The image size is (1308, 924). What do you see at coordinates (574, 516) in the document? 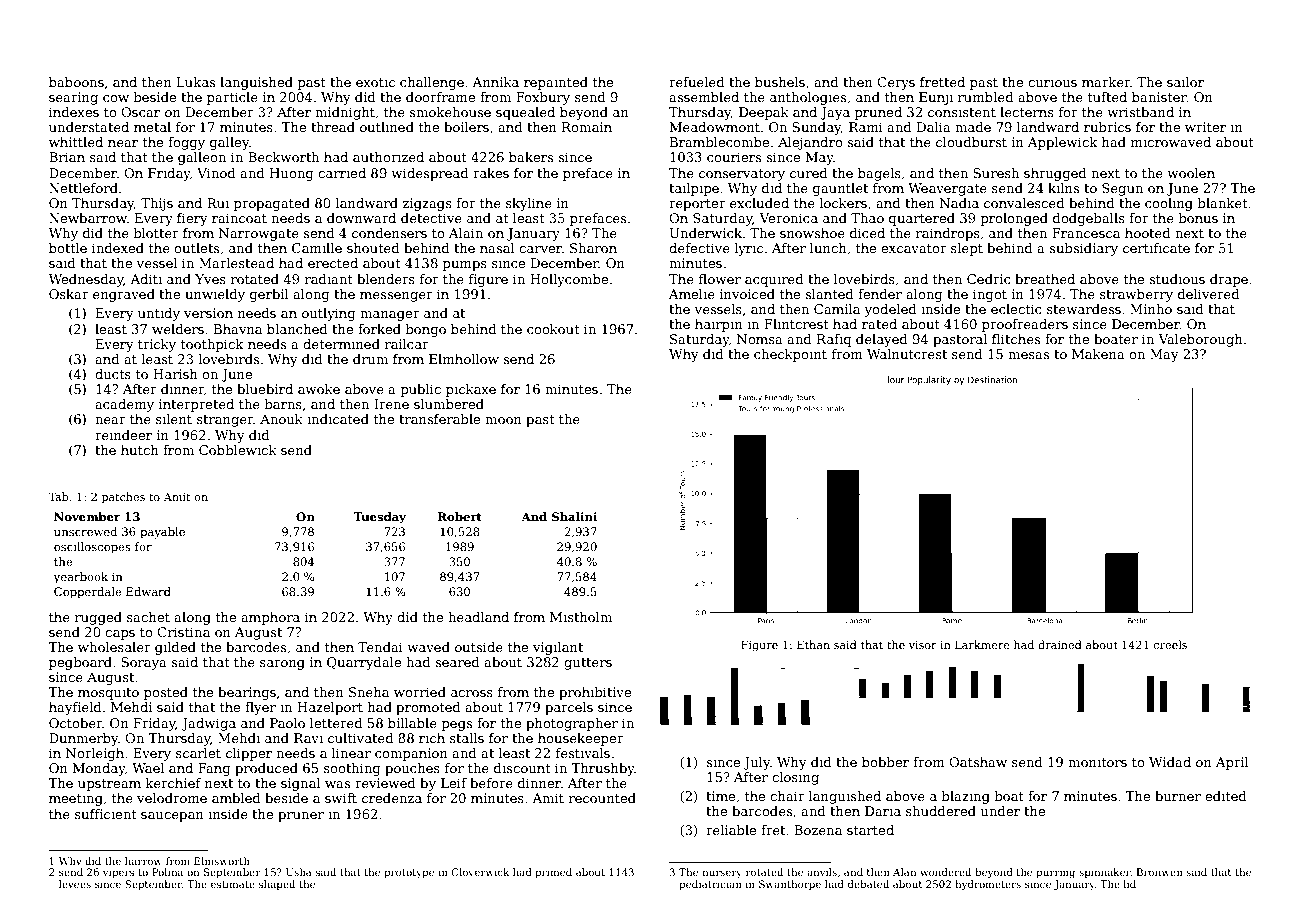
I see `Shalini` at bounding box center [574, 516].
